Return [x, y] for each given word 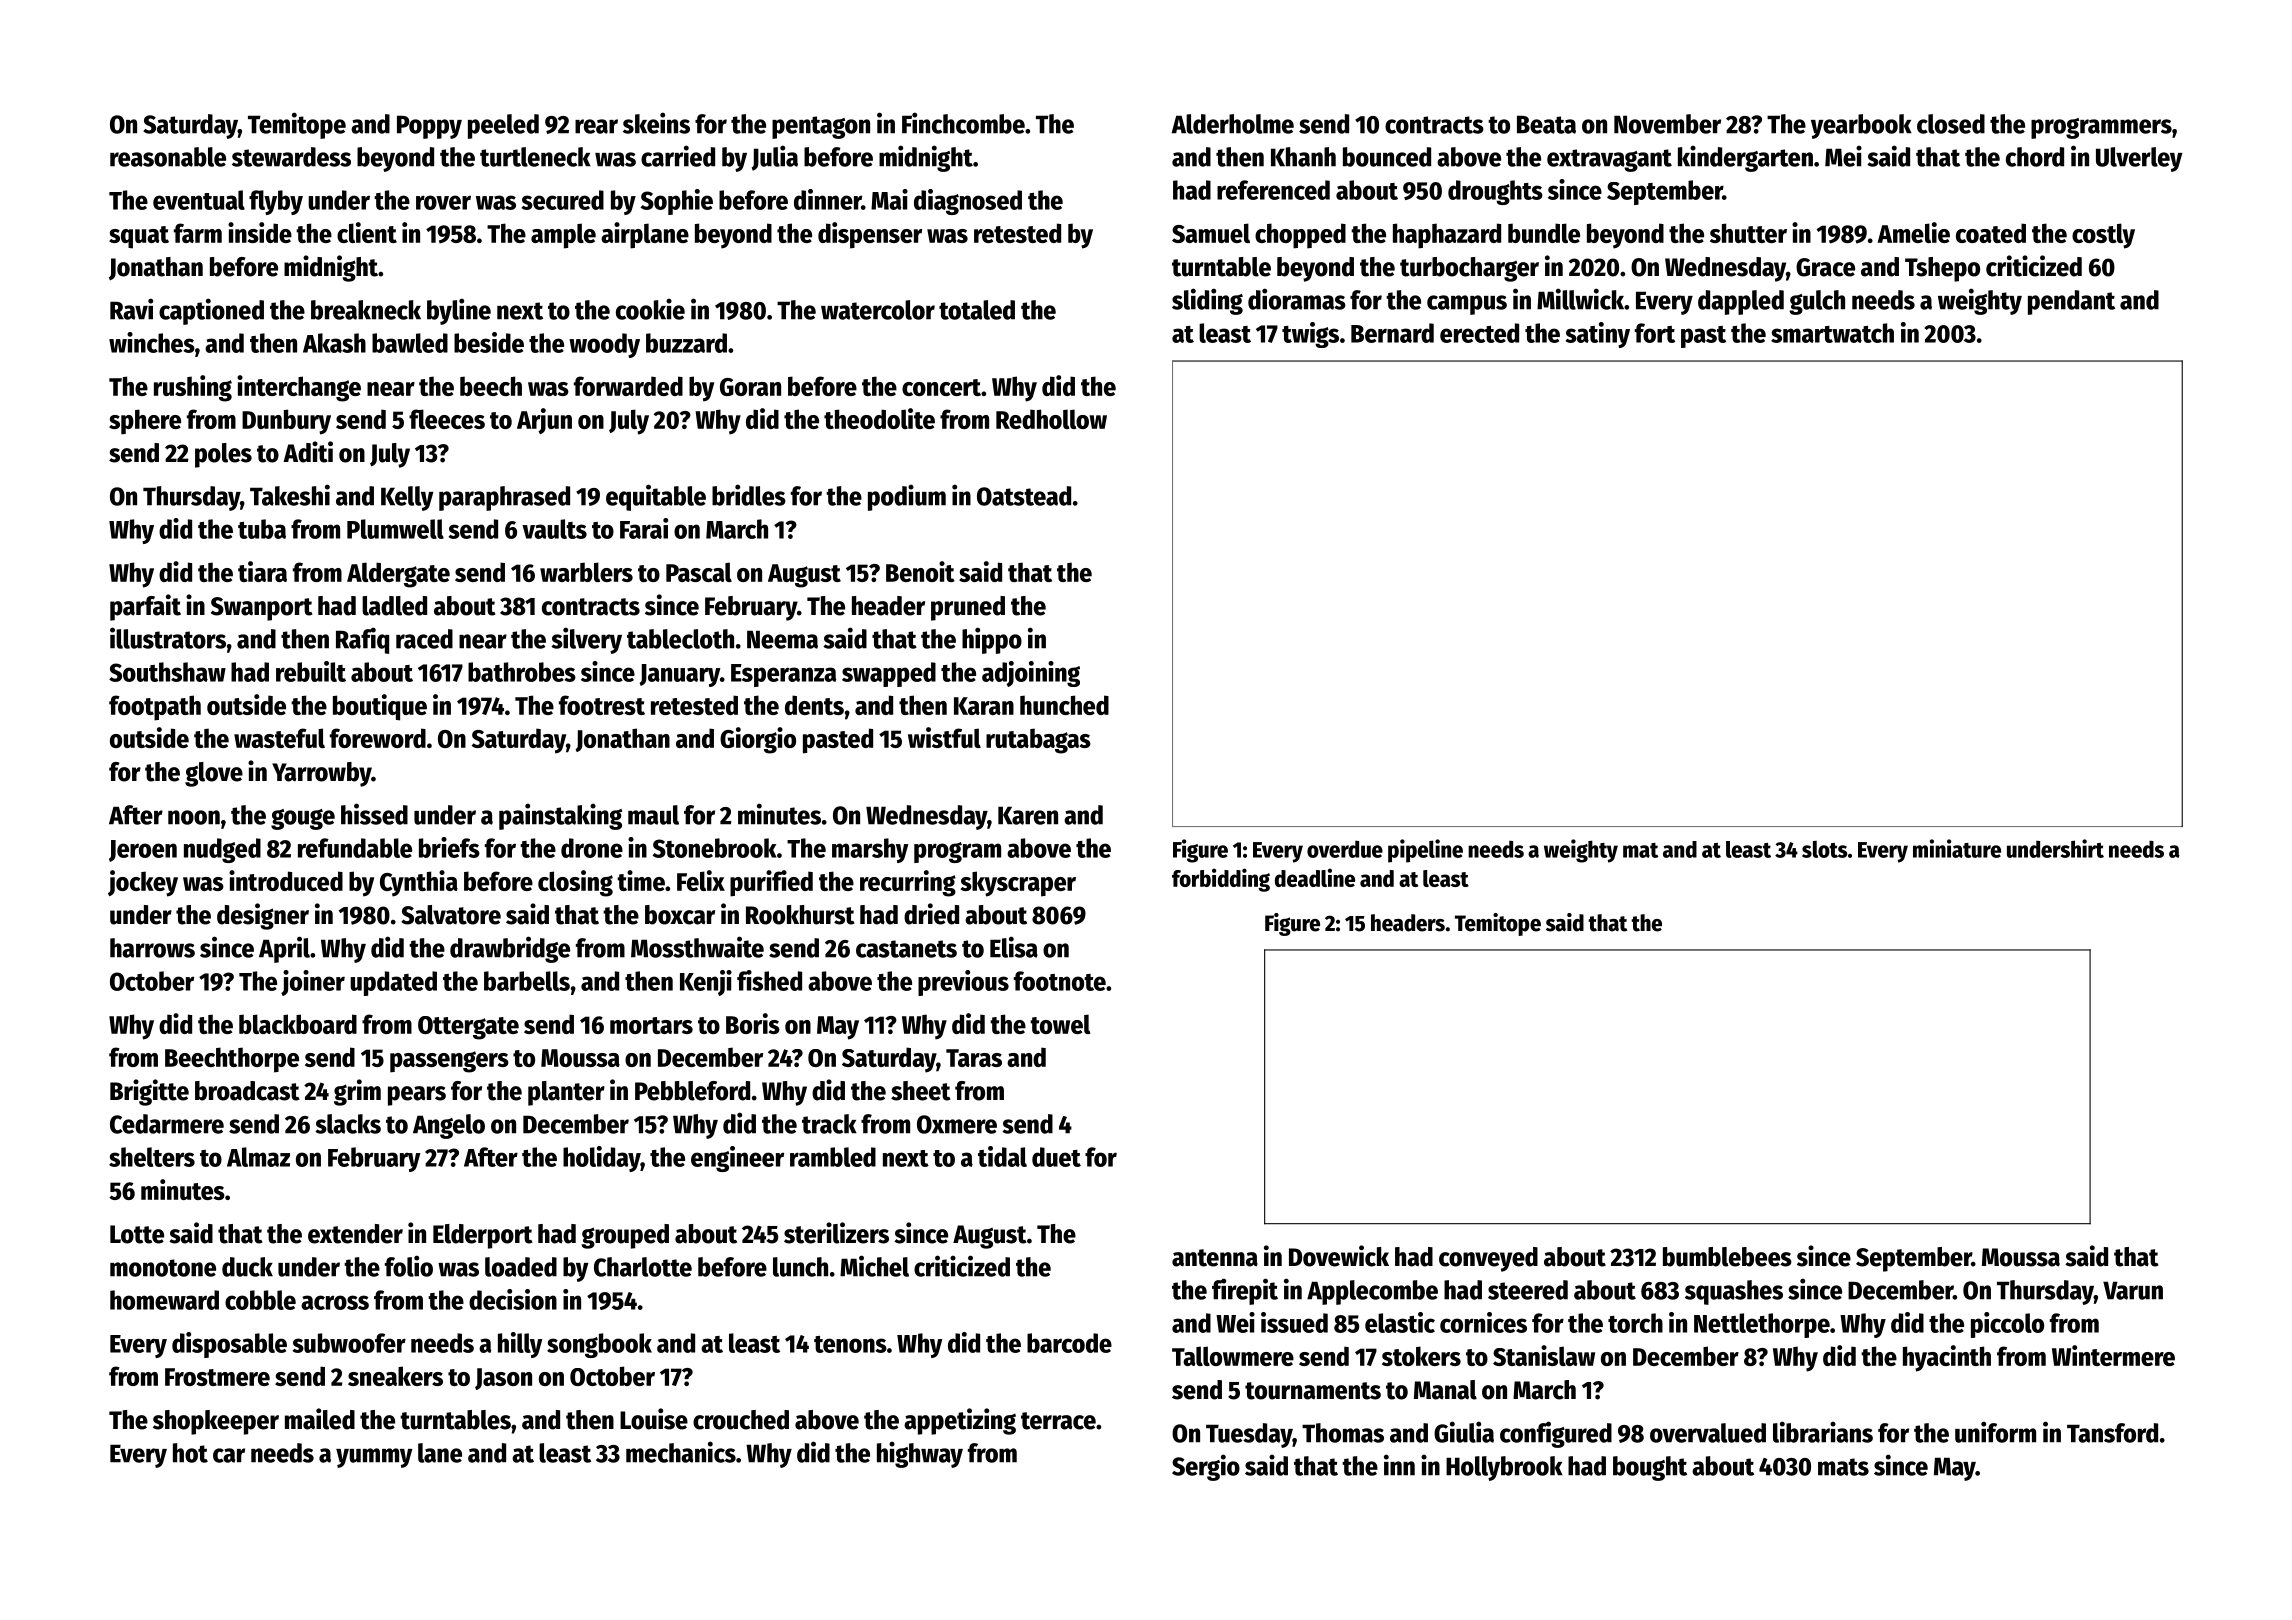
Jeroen [143, 851]
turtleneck [535, 157]
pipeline [1425, 851]
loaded [521, 1267]
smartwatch [1832, 333]
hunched [1064, 705]
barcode [1069, 1343]
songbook [599, 1345]
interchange [299, 388]
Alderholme [1233, 124]
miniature [1957, 848]
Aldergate [398, 575]
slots [1824, 849]
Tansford [2112, 1433]
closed [1951, 124]
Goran [750, 387]
